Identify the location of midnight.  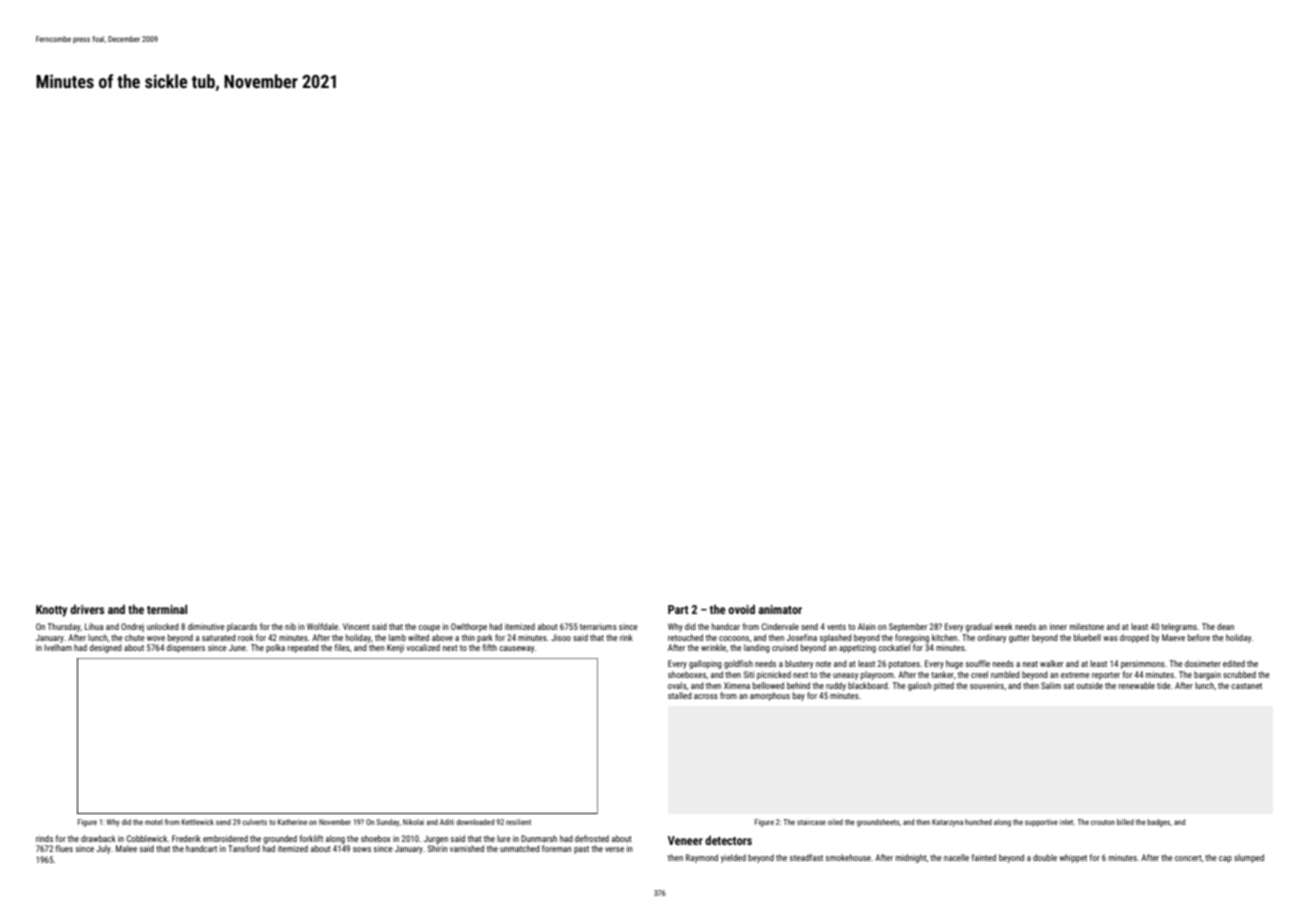
(911, 858).
